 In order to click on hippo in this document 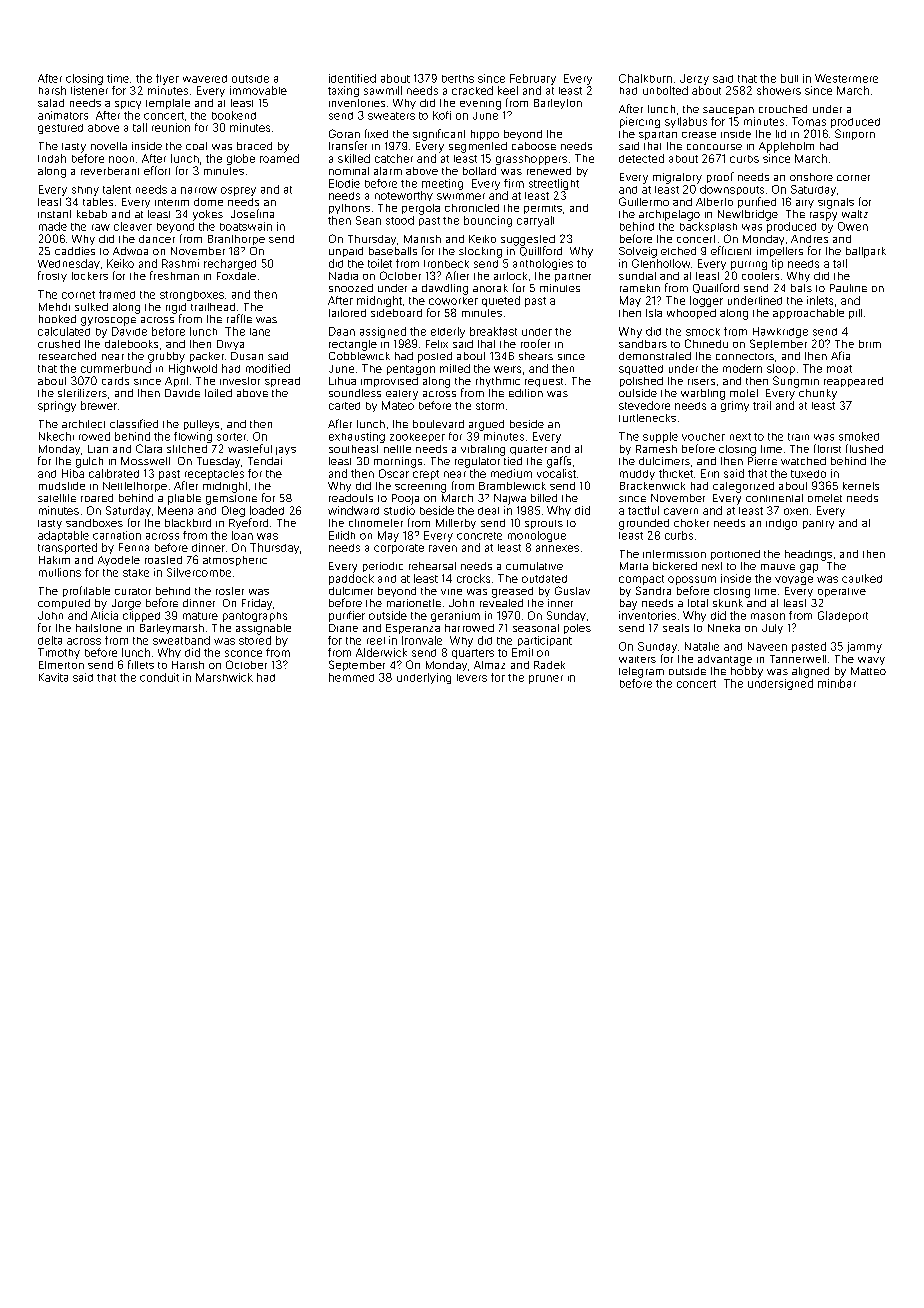, I will do `click(485, 135)`.
